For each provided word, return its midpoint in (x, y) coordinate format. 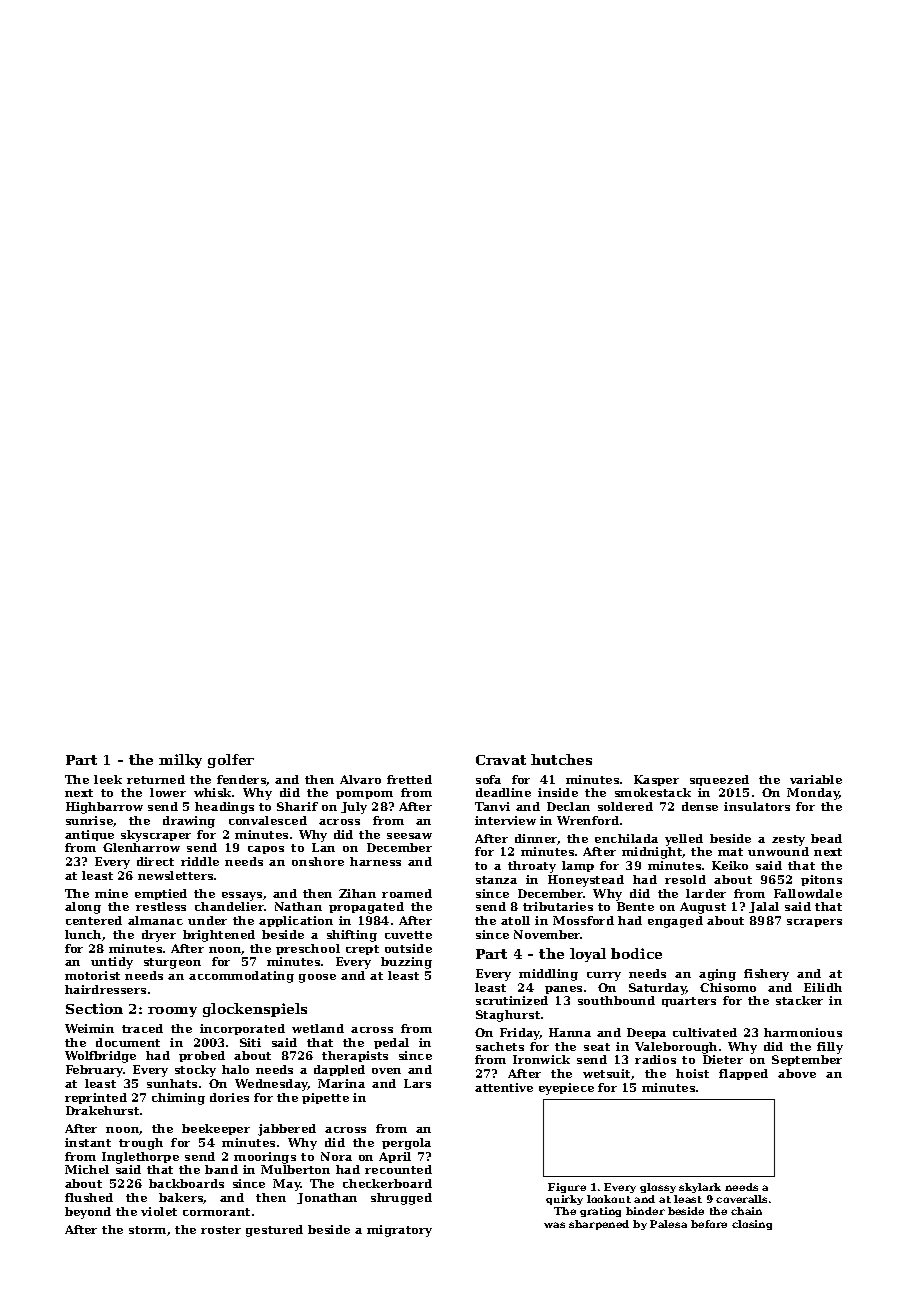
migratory (399, 1231)
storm (147, 1230)
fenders (241, 779)
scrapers (814, 923)
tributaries (558, 906)
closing (752, 1225)
